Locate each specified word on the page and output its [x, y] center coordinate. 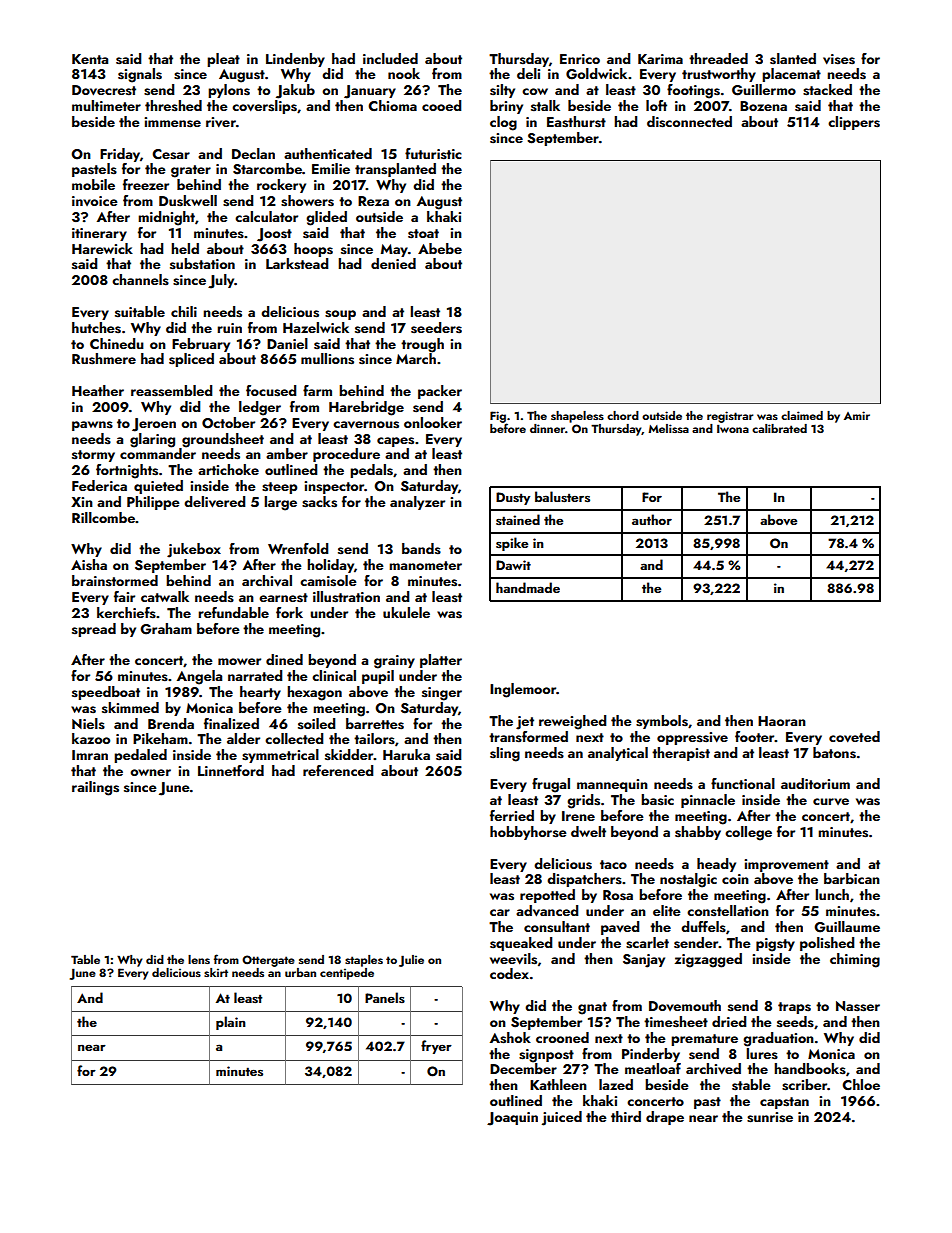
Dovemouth [685, 1005]
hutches [96, 328]
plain [231, 1023]
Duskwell [188, 201]
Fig [498, 417]
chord [623, 415]
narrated [255, 675]
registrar [730, 417]
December [523, 1068]
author [652, 519]
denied [393, 263]
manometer [425, 565]
